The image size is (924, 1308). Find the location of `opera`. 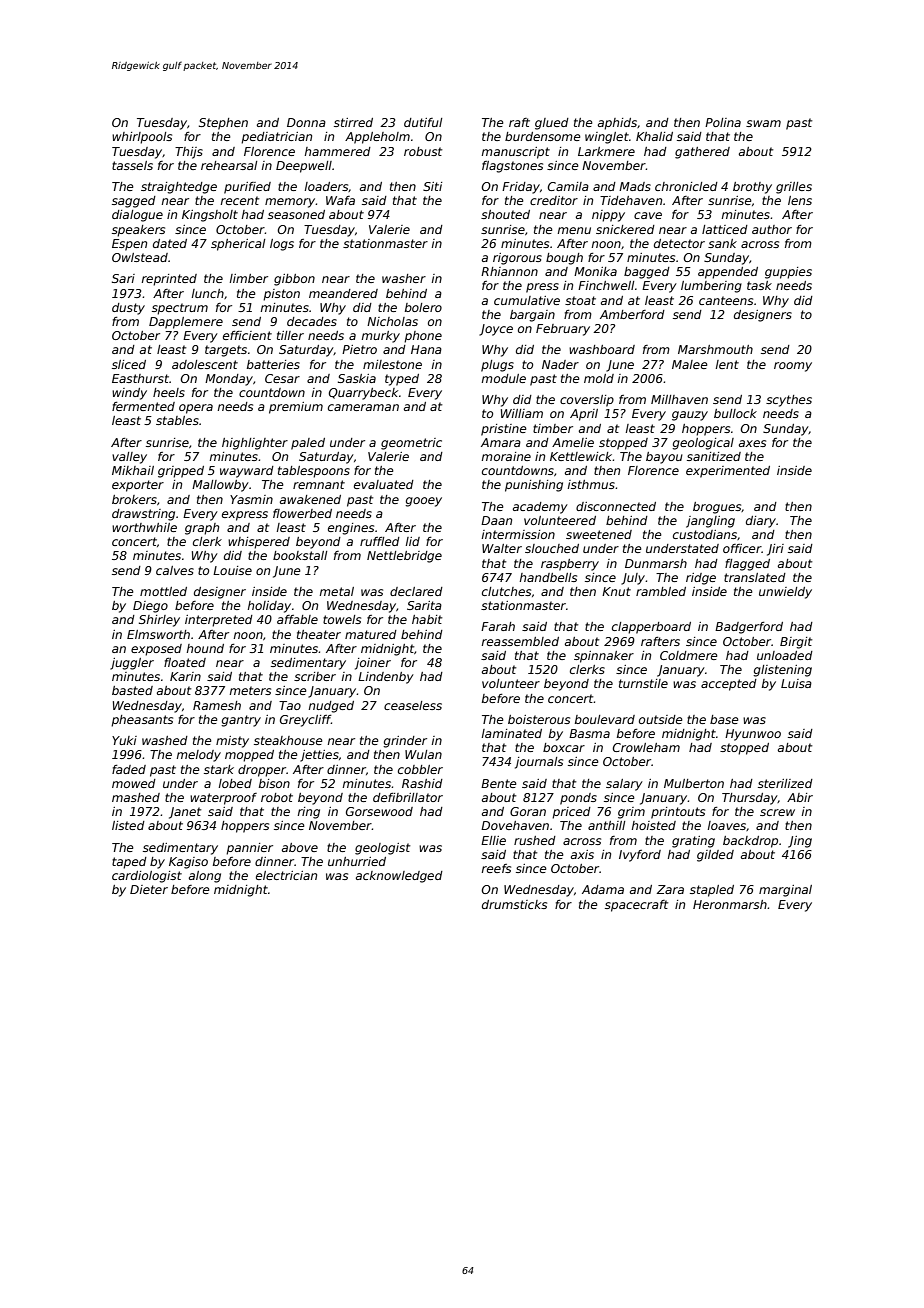

opera is located at coordinates (196, 409).
